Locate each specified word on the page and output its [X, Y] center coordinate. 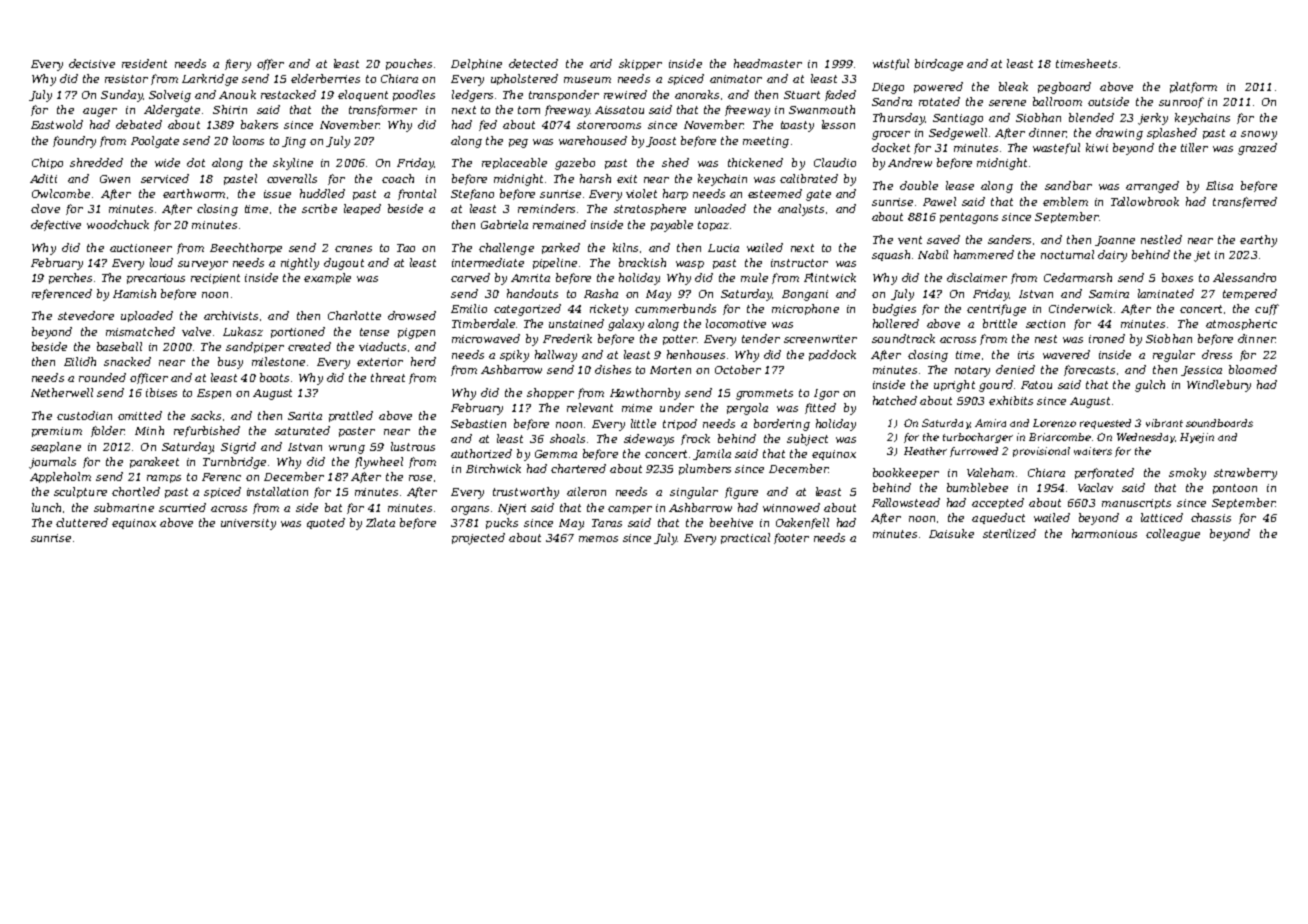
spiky [514, 356]
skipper [640, 64]
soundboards [1219, 423]
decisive [92, 63]
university [248, 524]
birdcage [939, 65]
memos [598, 539]
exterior [380, 362]
